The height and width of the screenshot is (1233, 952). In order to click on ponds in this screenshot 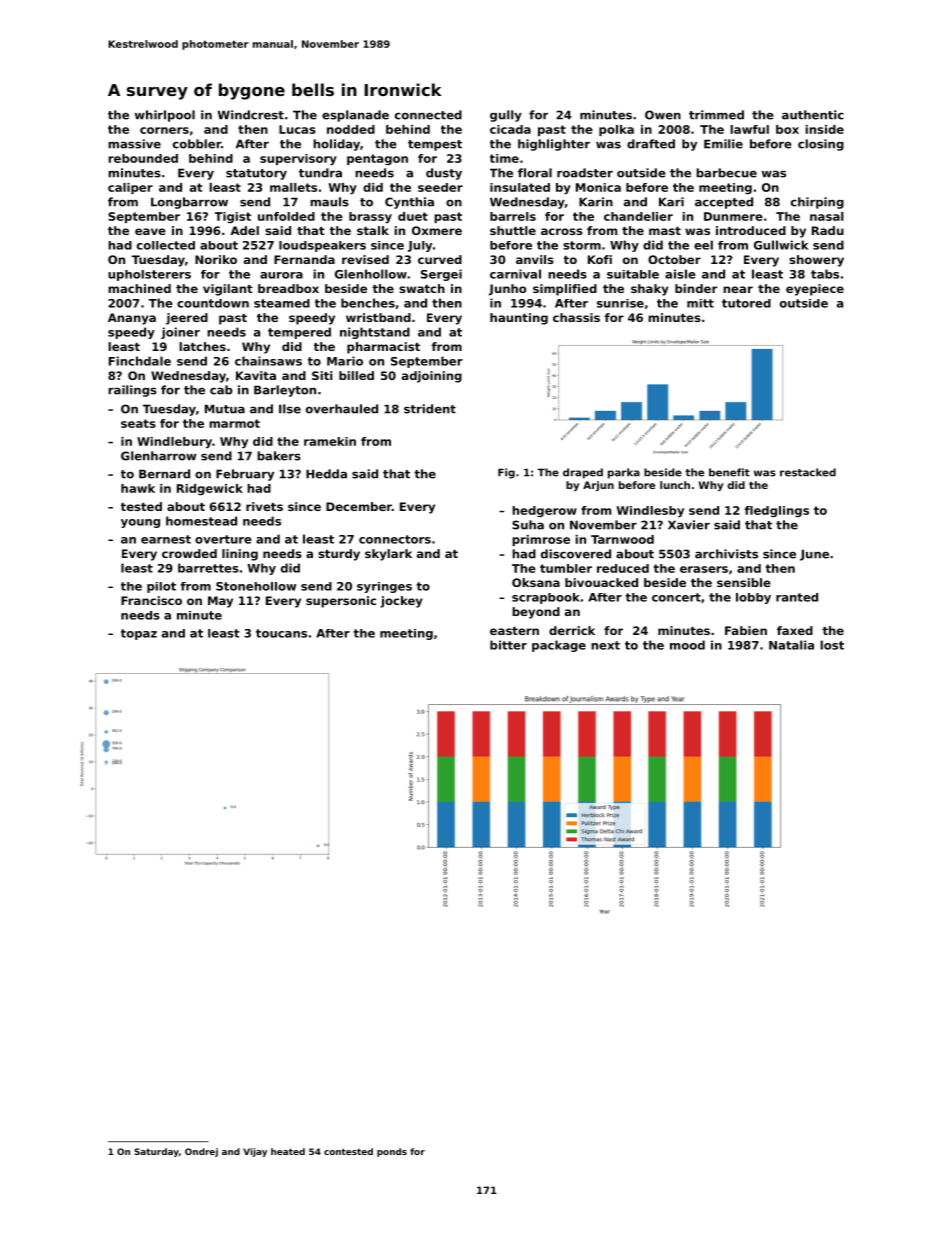, I will do `click(392, 1152)`.
